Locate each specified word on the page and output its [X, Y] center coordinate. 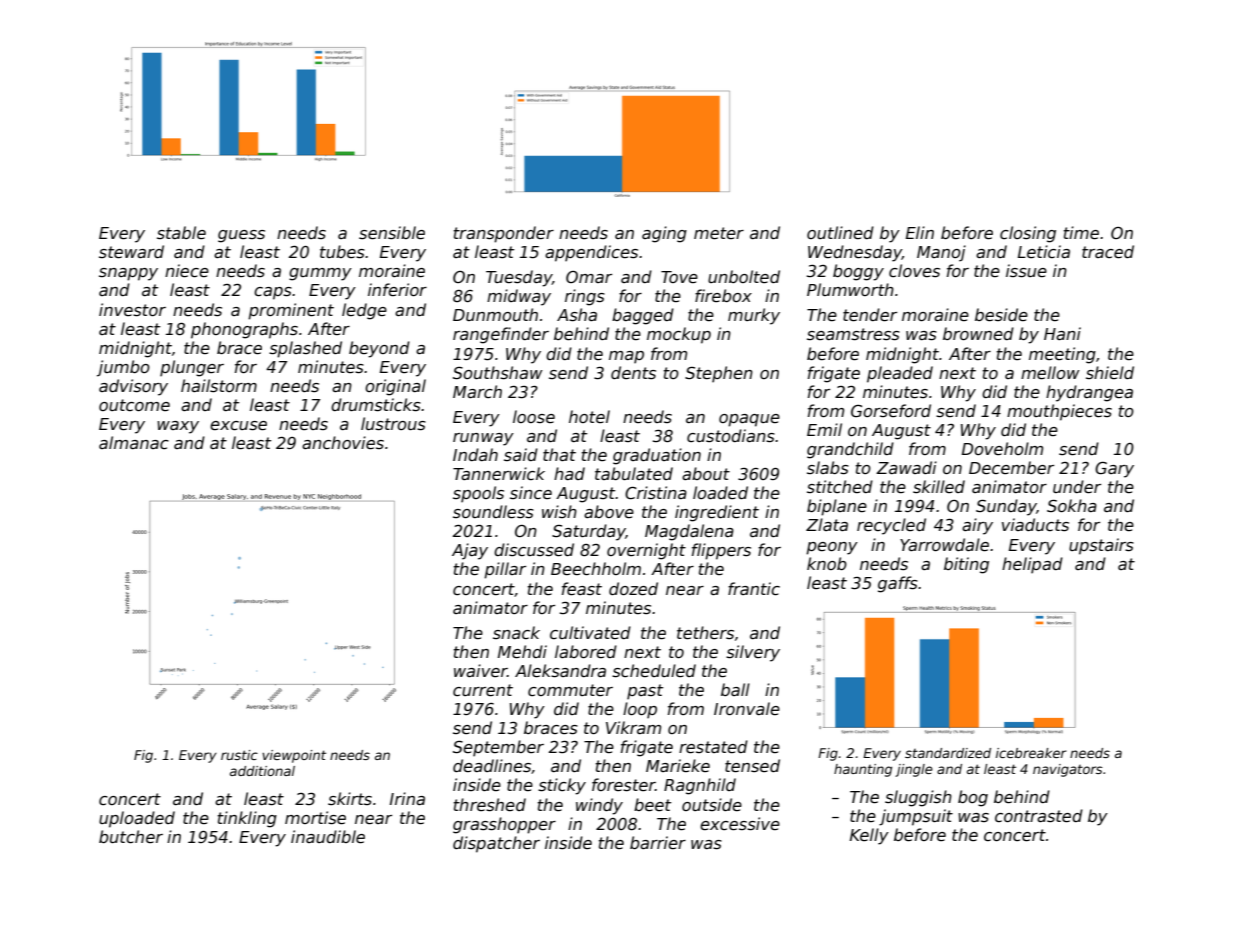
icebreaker [1031, 753]
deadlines [492, 766]
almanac [134, 442]
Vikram [633, 727]
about [706, 473]
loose [534, 416]
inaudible [328, 837]
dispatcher [496, 844]
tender [870, 315]
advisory [133, 387]
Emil [824, 429]
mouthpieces [1059, 412]
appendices [591, 253]
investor [132, 310]
